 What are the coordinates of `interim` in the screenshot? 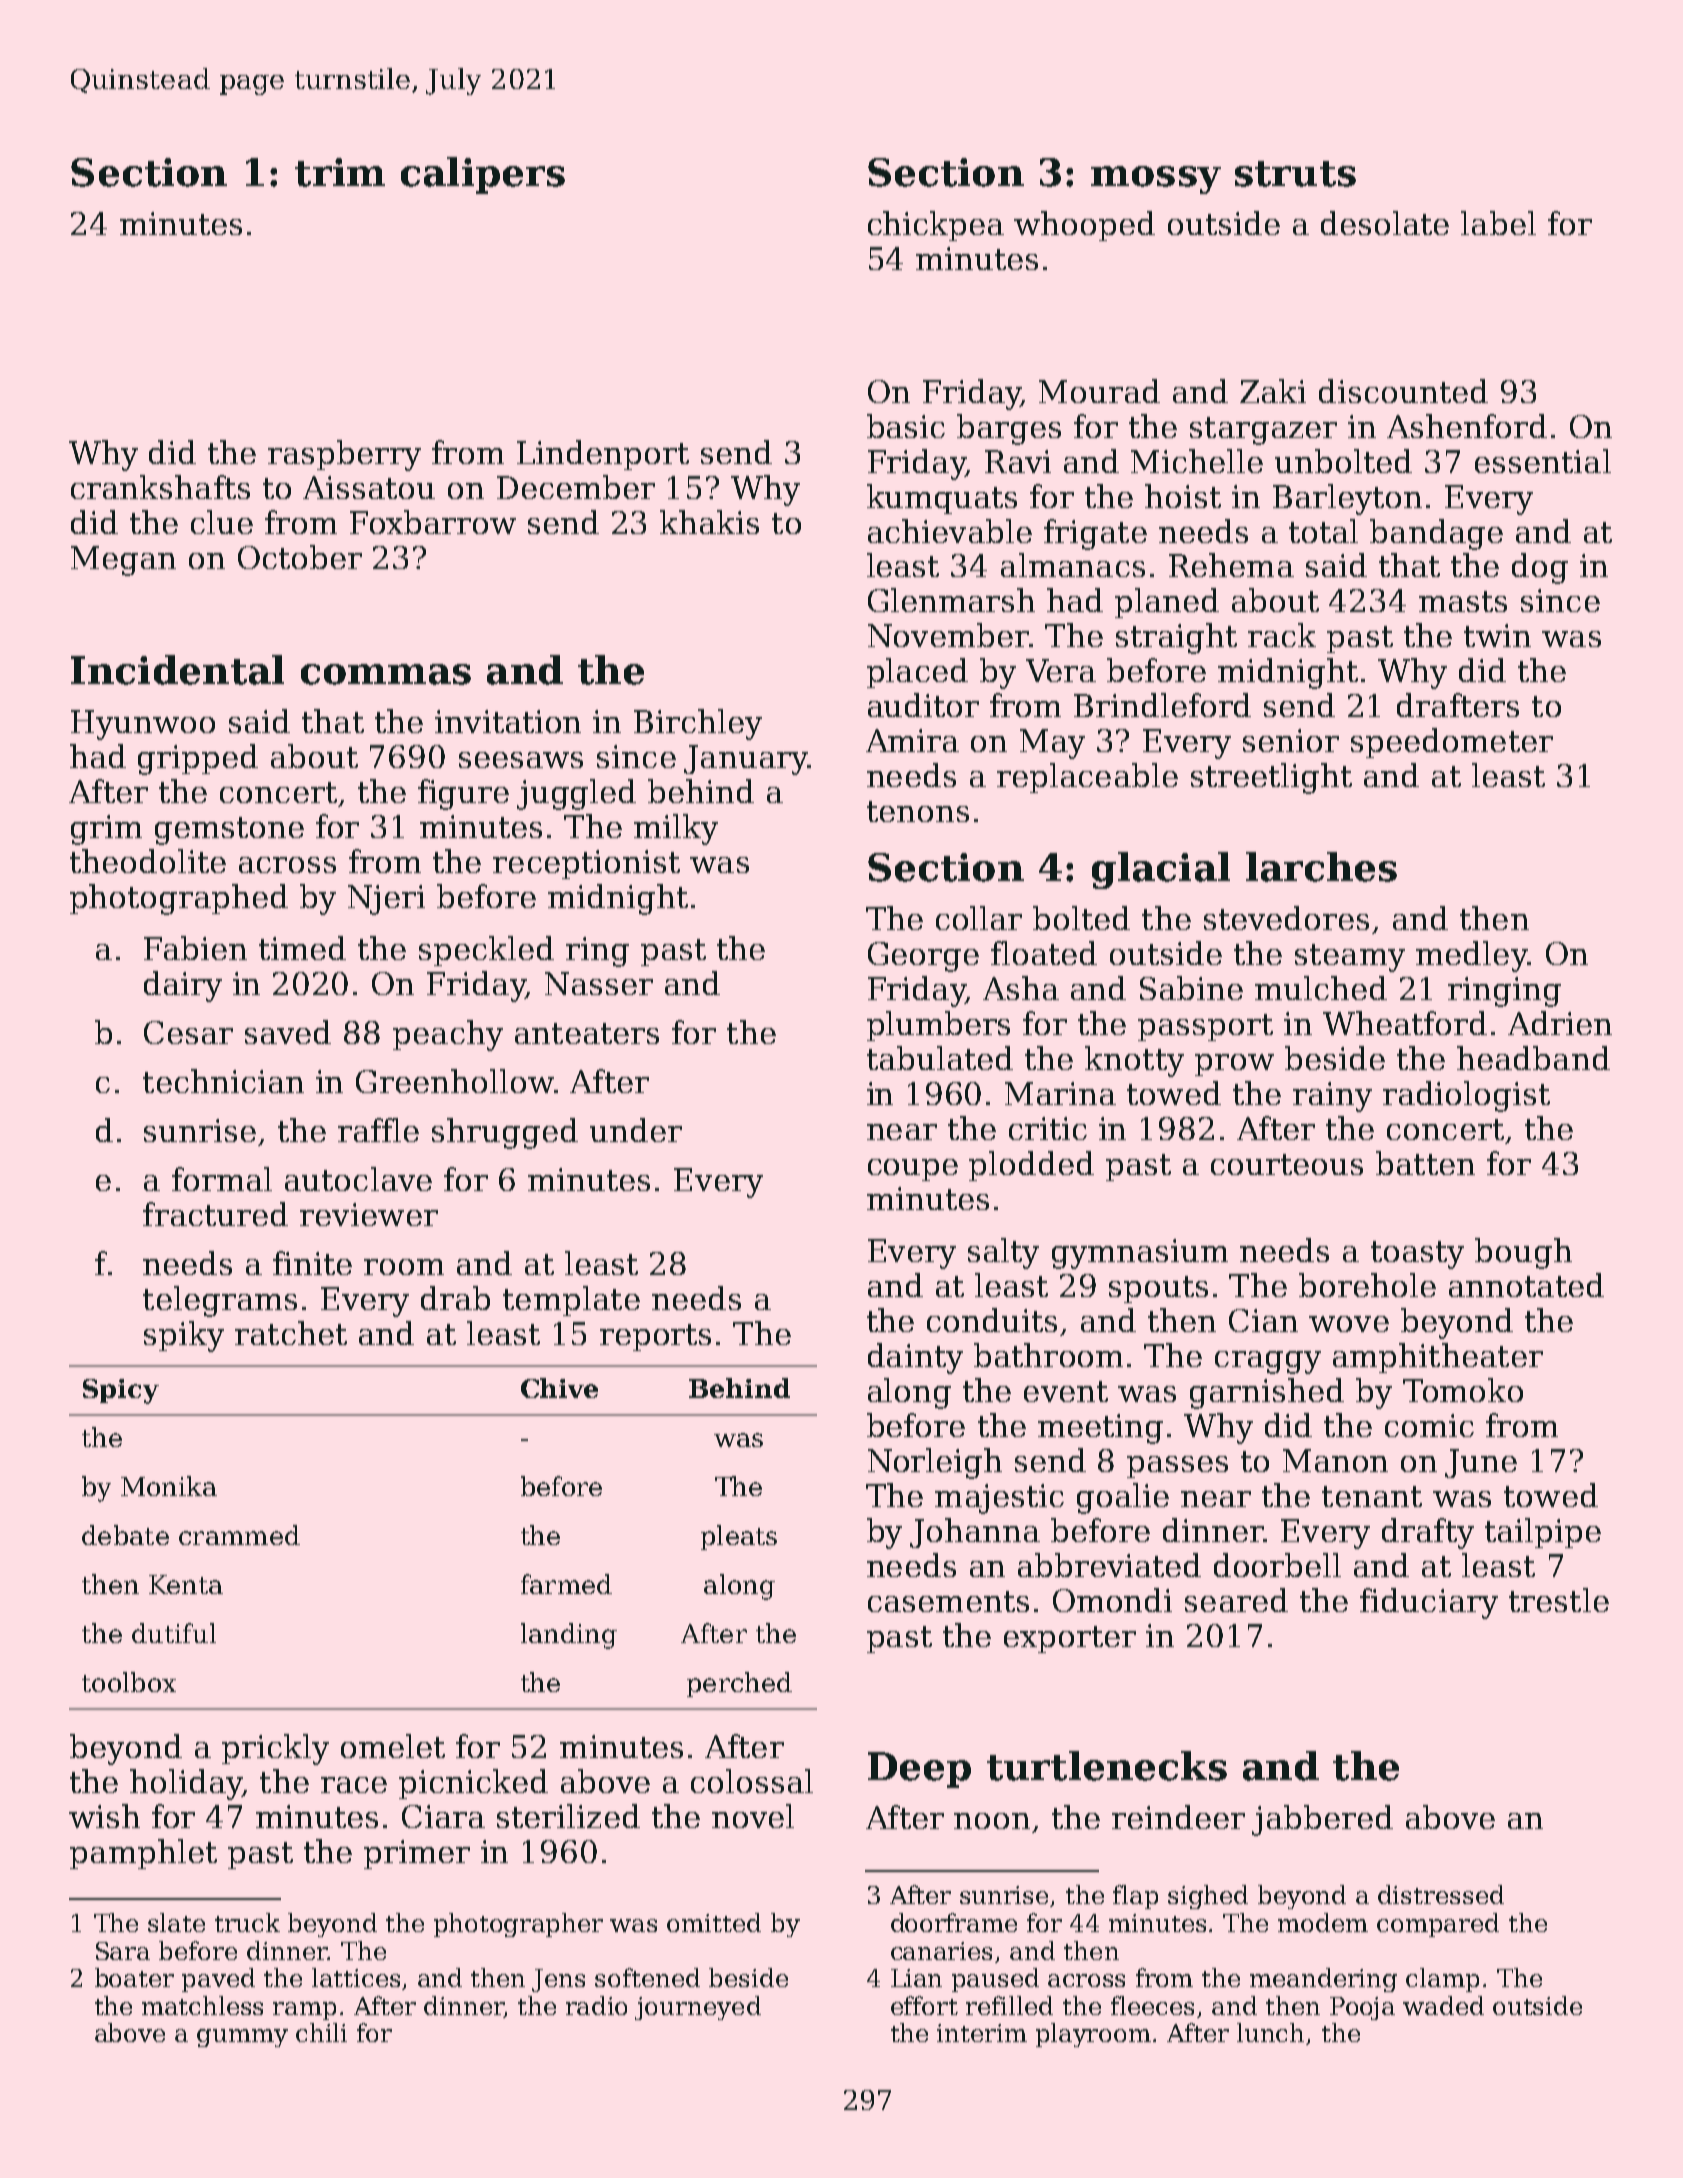 It's located at (982, 2033).
